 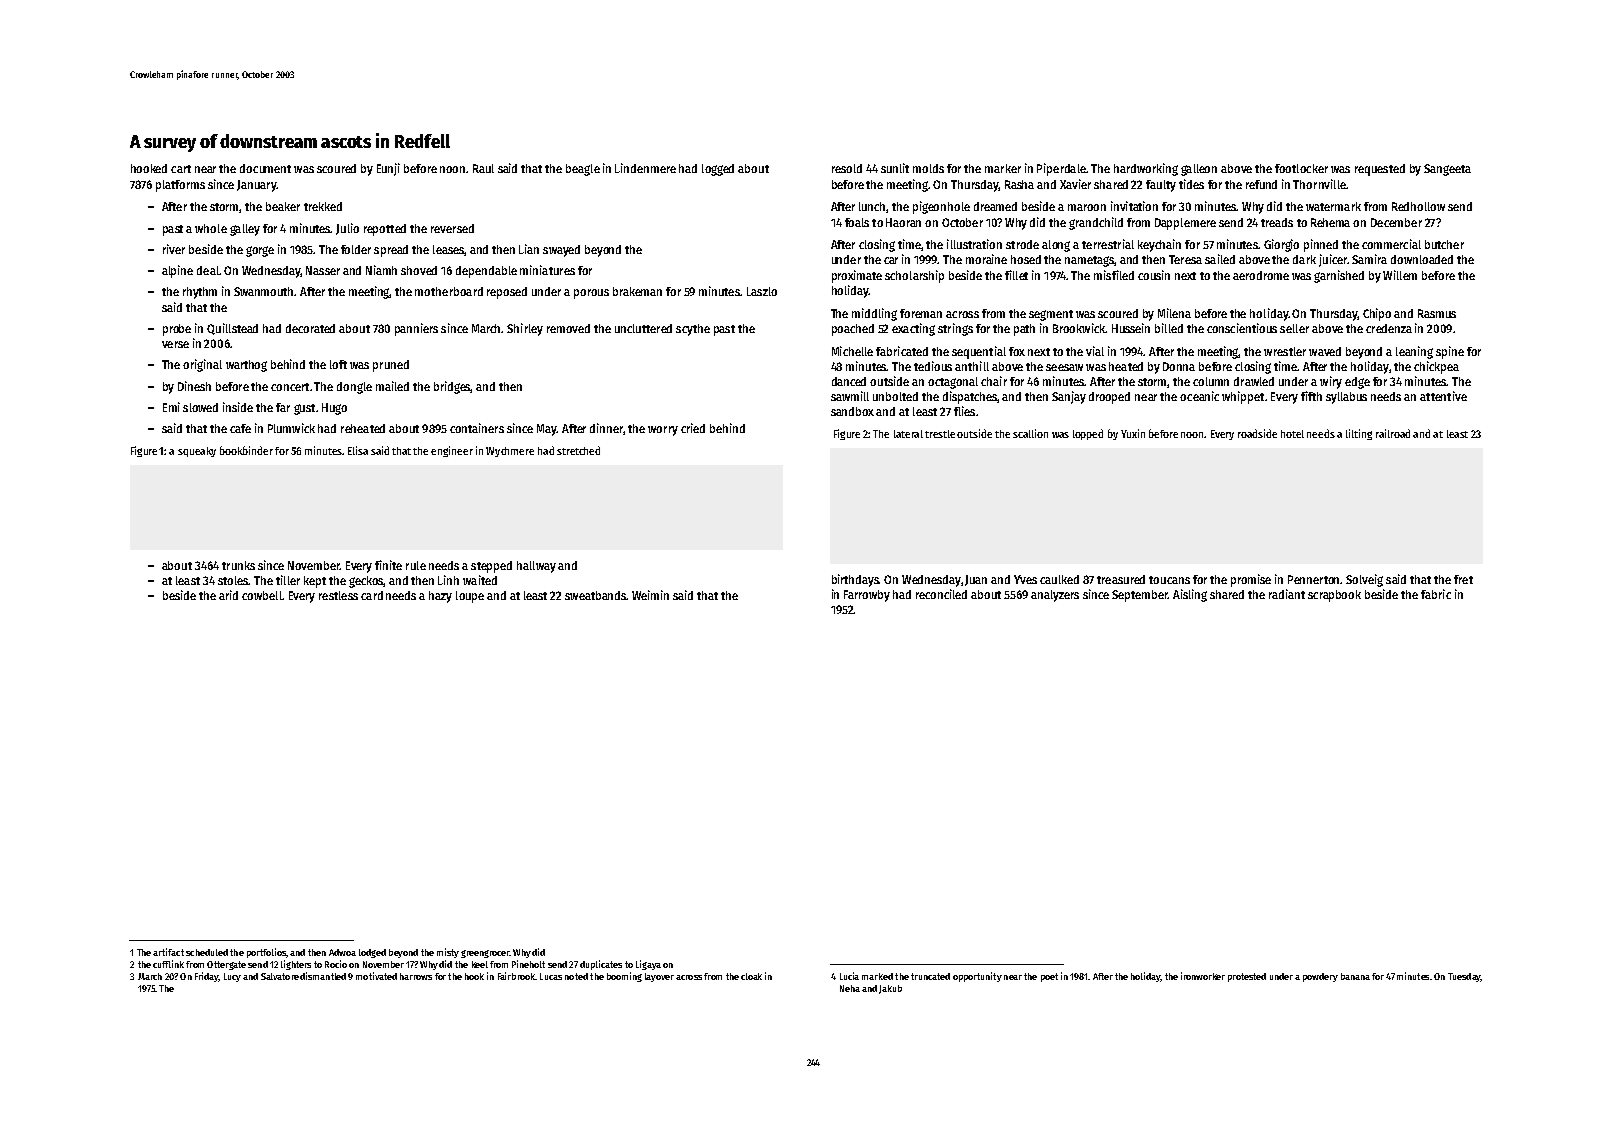 I want to click on spine, so click(x=1450, y=352).
